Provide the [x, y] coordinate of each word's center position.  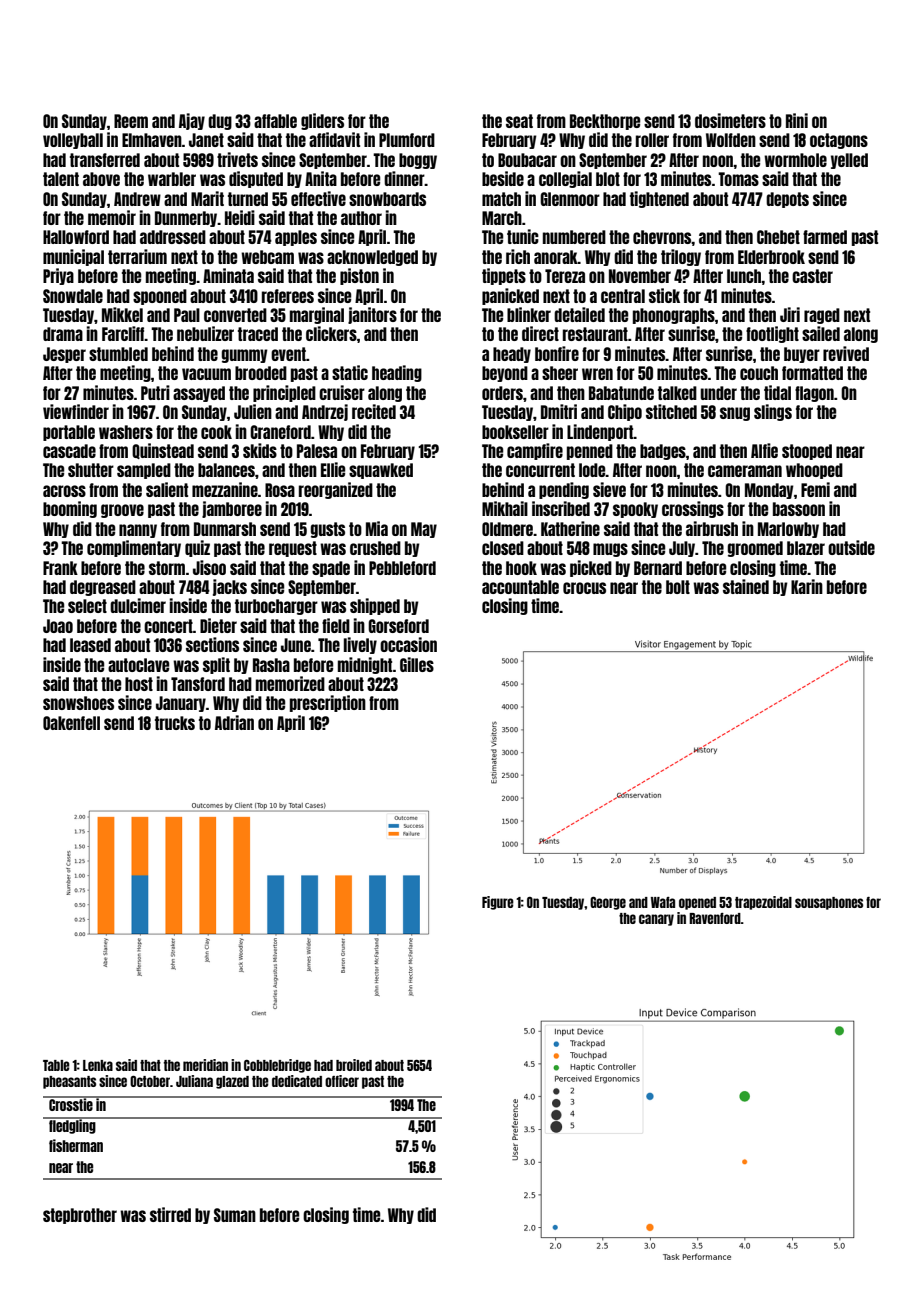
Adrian [234, 722]
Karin [807, 586]
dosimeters [730, 120]
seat [519, 121]
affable [275, 121]
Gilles [417, 664]
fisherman [76, 1145]
